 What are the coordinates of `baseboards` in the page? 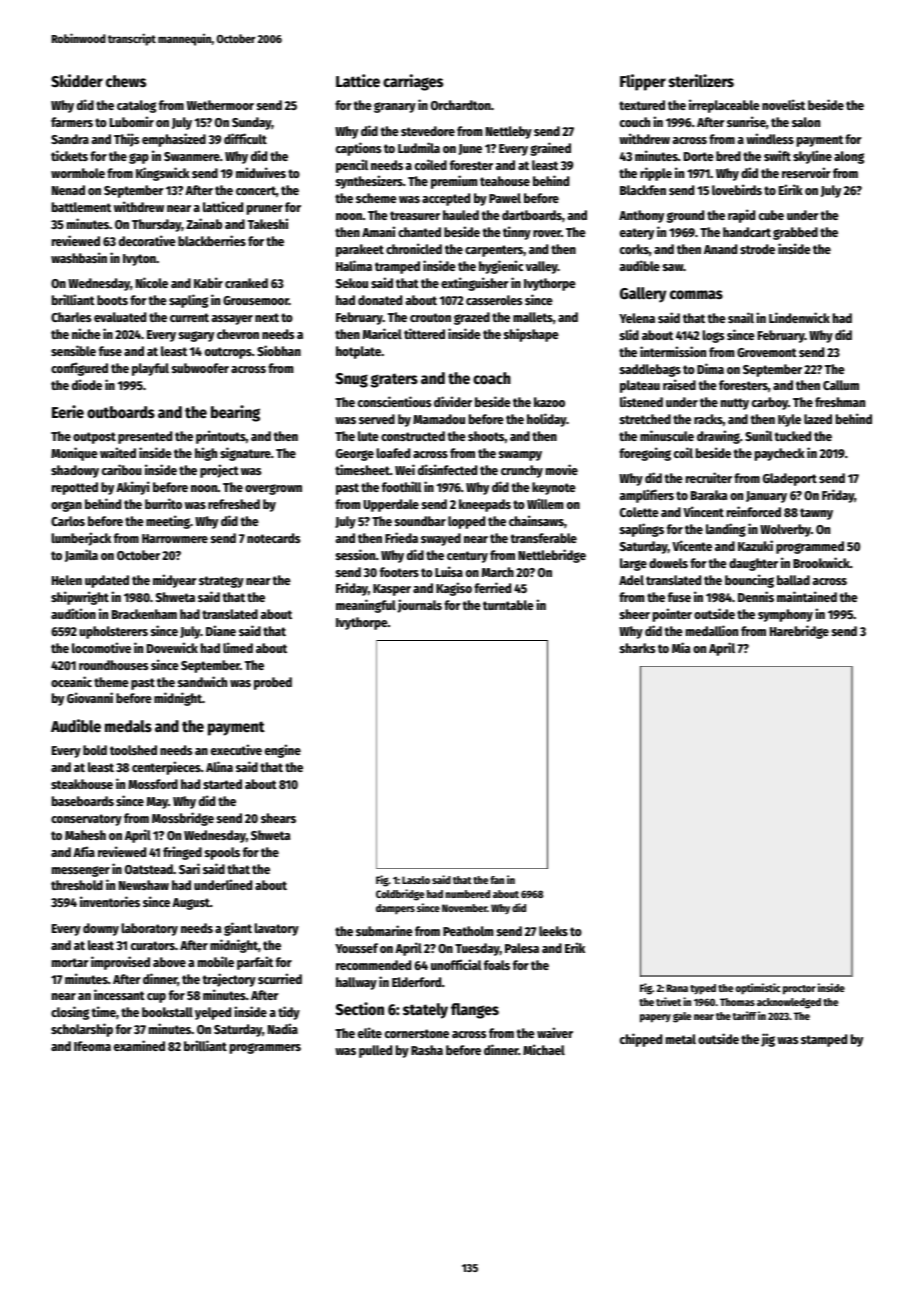 It's located at (83, 801).
